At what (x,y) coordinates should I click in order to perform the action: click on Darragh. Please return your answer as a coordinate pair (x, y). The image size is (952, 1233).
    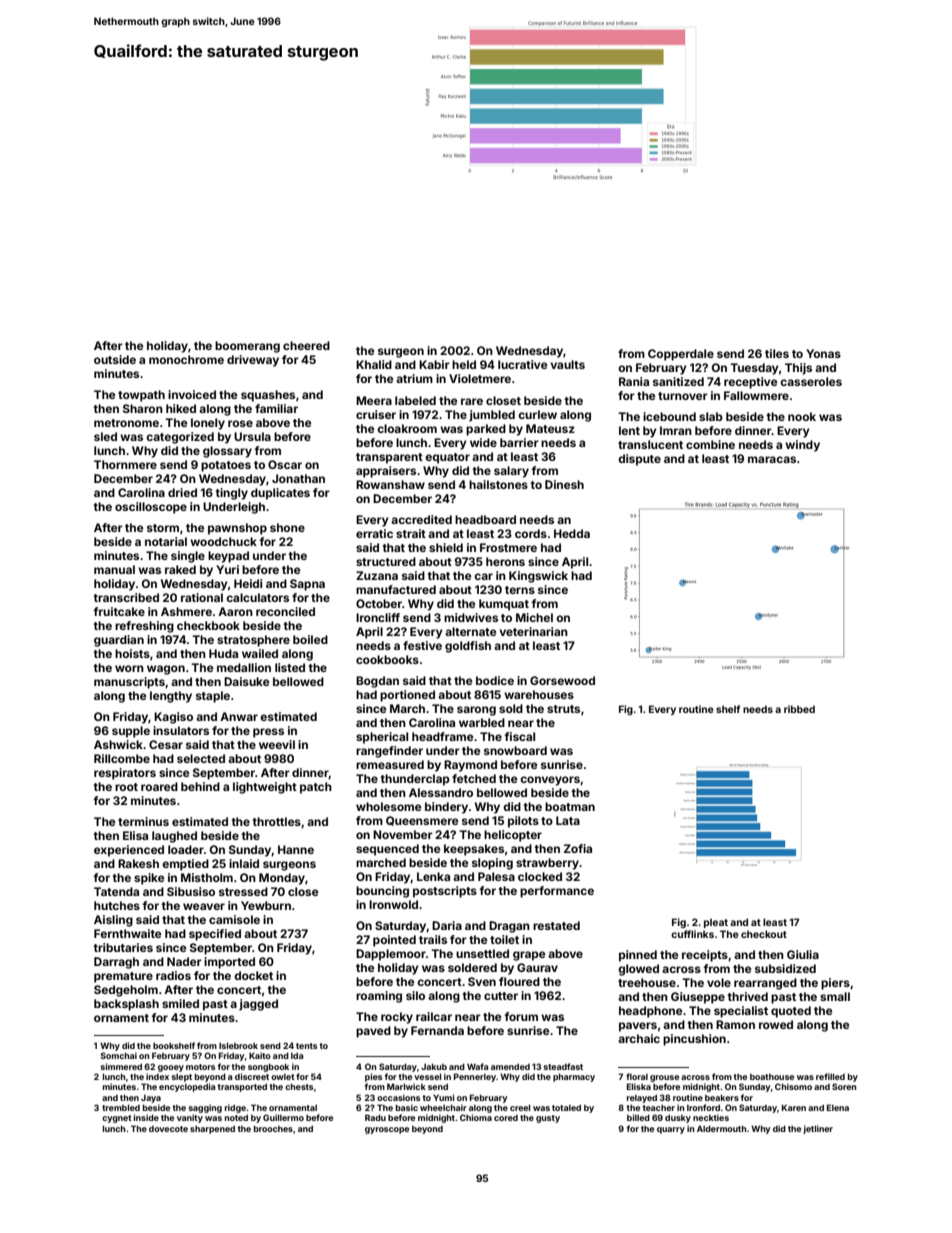
    Looking at the image, I should click on (116, 963).
